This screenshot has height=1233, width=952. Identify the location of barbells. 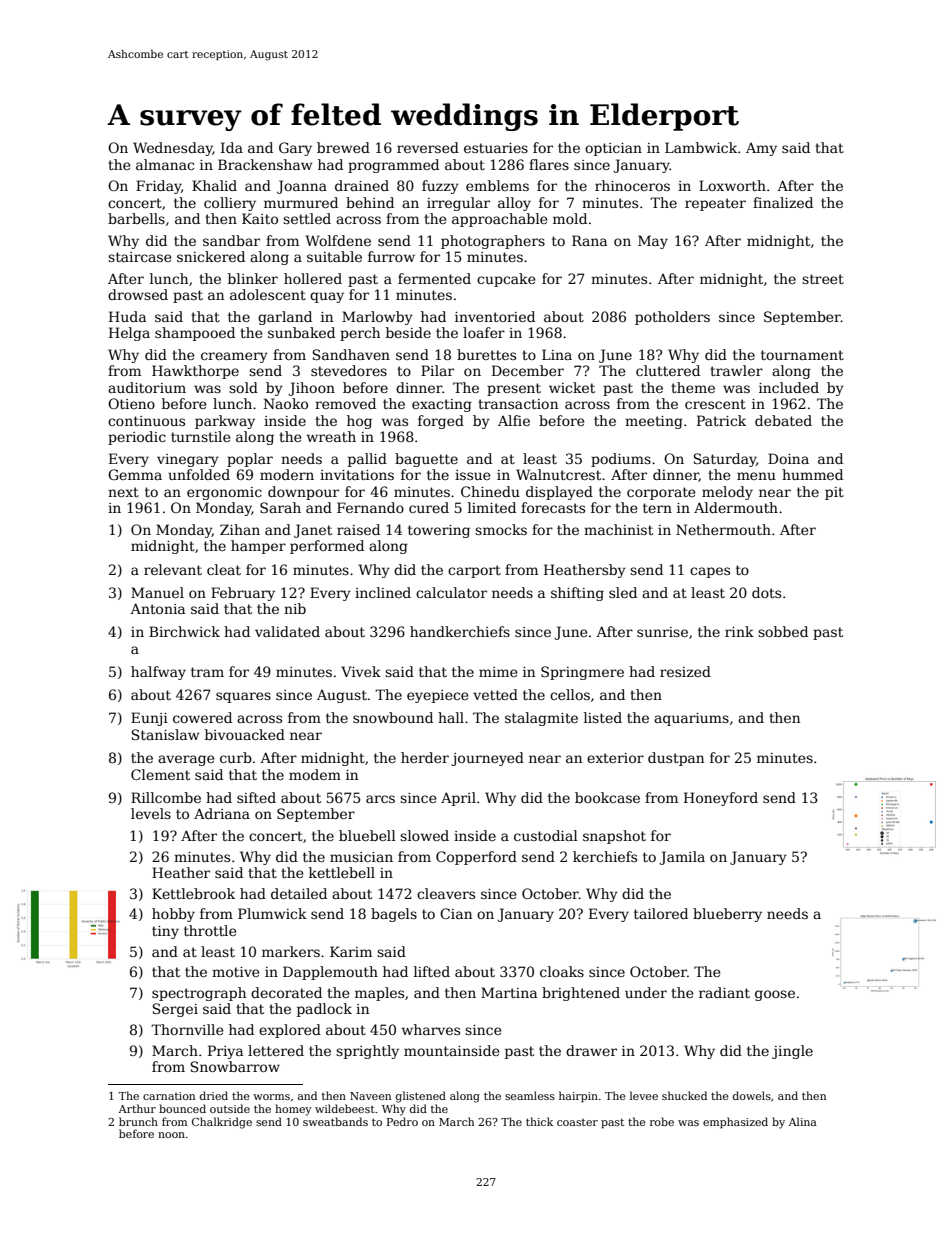
(136, 218).
